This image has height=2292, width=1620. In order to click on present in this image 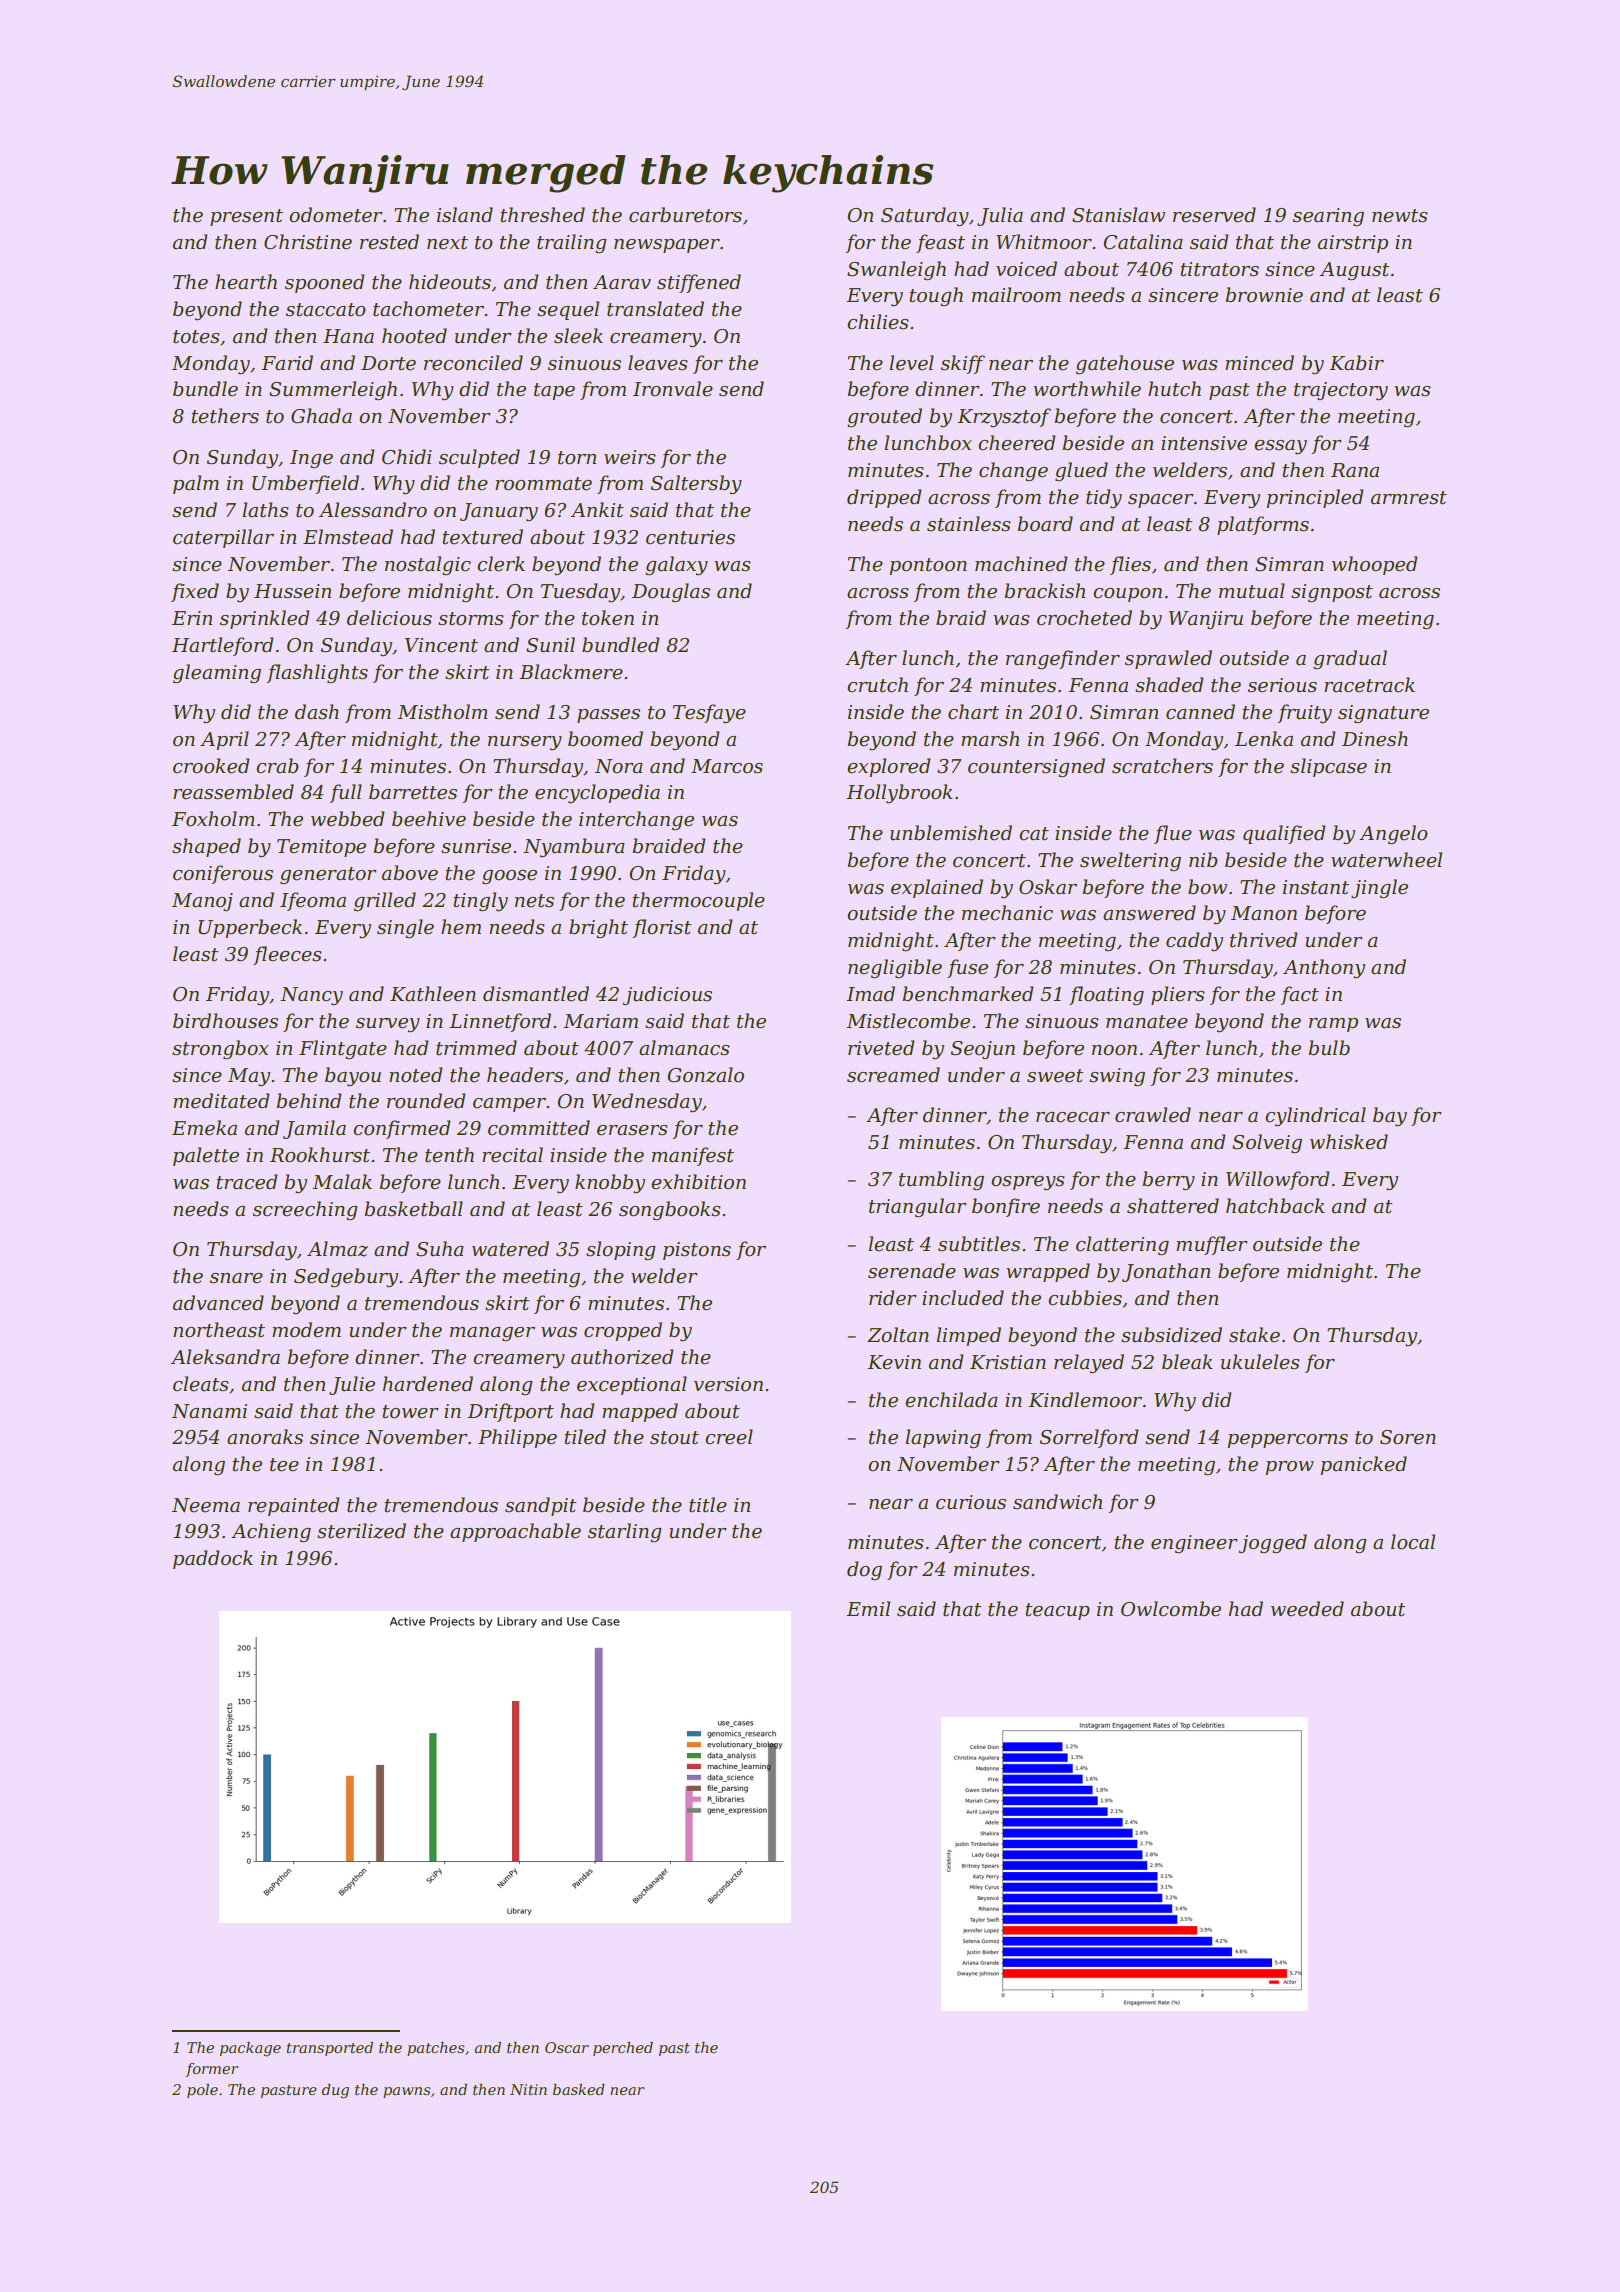, I will do `click(246, 217)`.
